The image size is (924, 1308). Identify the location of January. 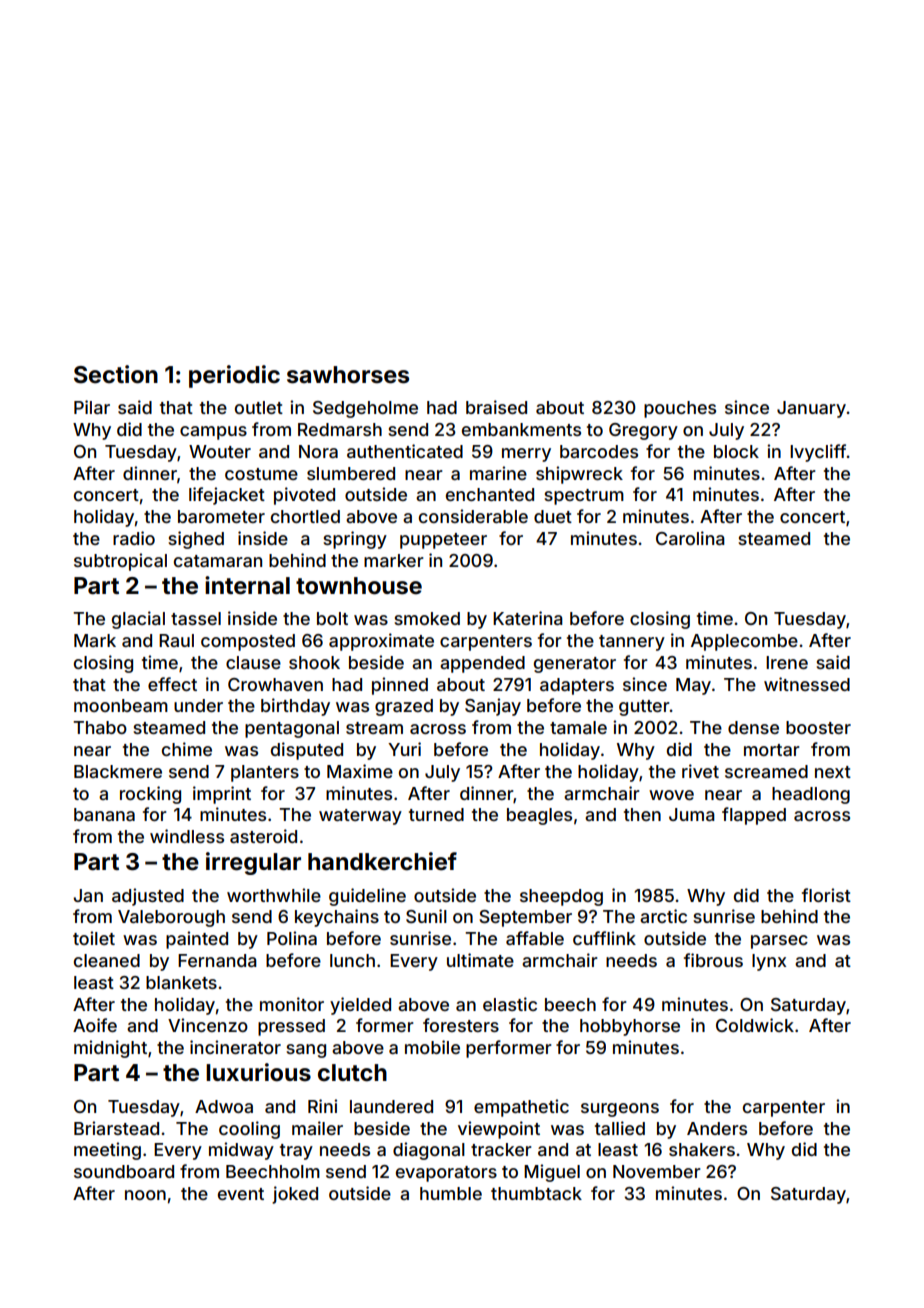
(811, 409).
